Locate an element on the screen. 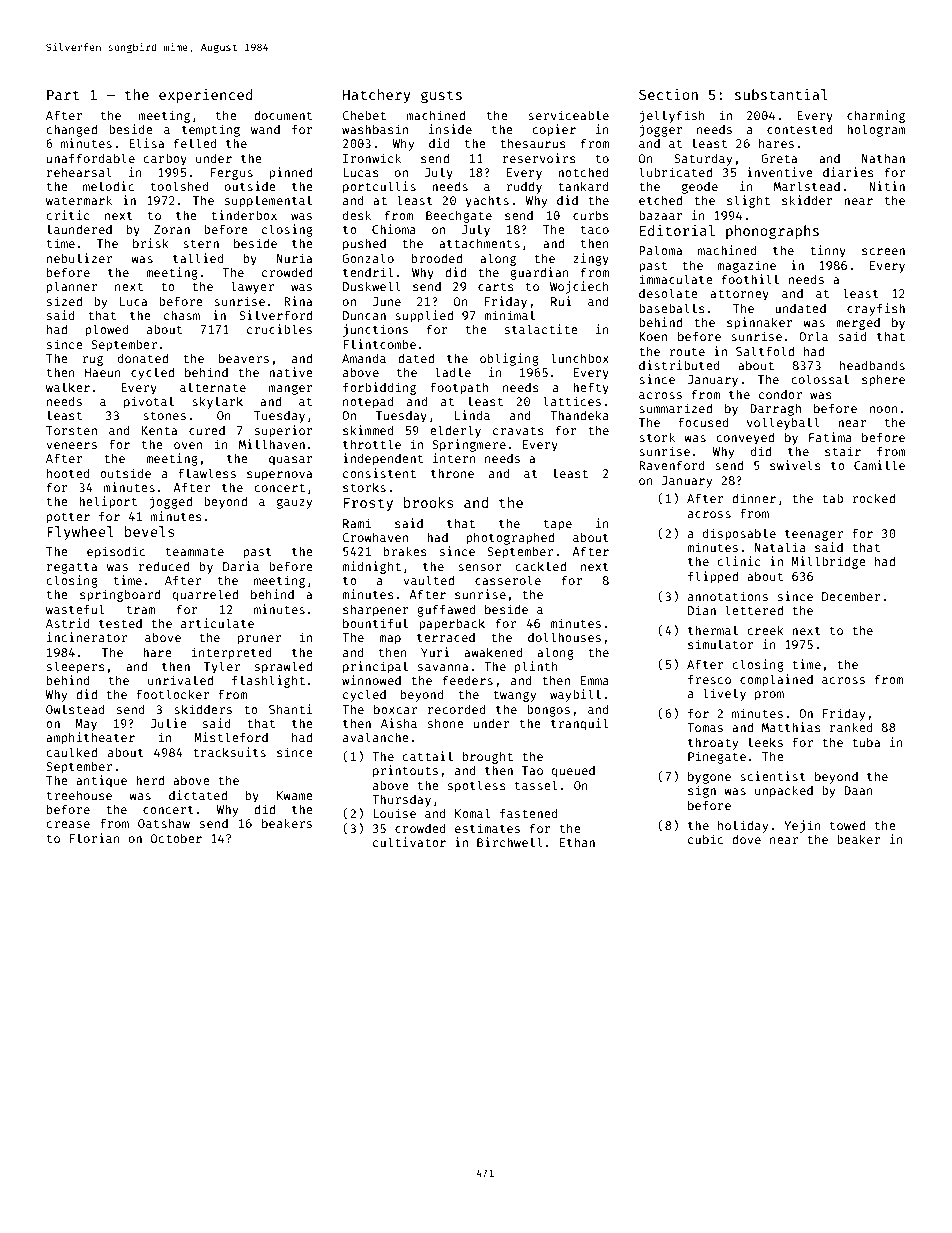 This screenshot has height=1233, width=952. obliging is located at coordinates (509, 359).
